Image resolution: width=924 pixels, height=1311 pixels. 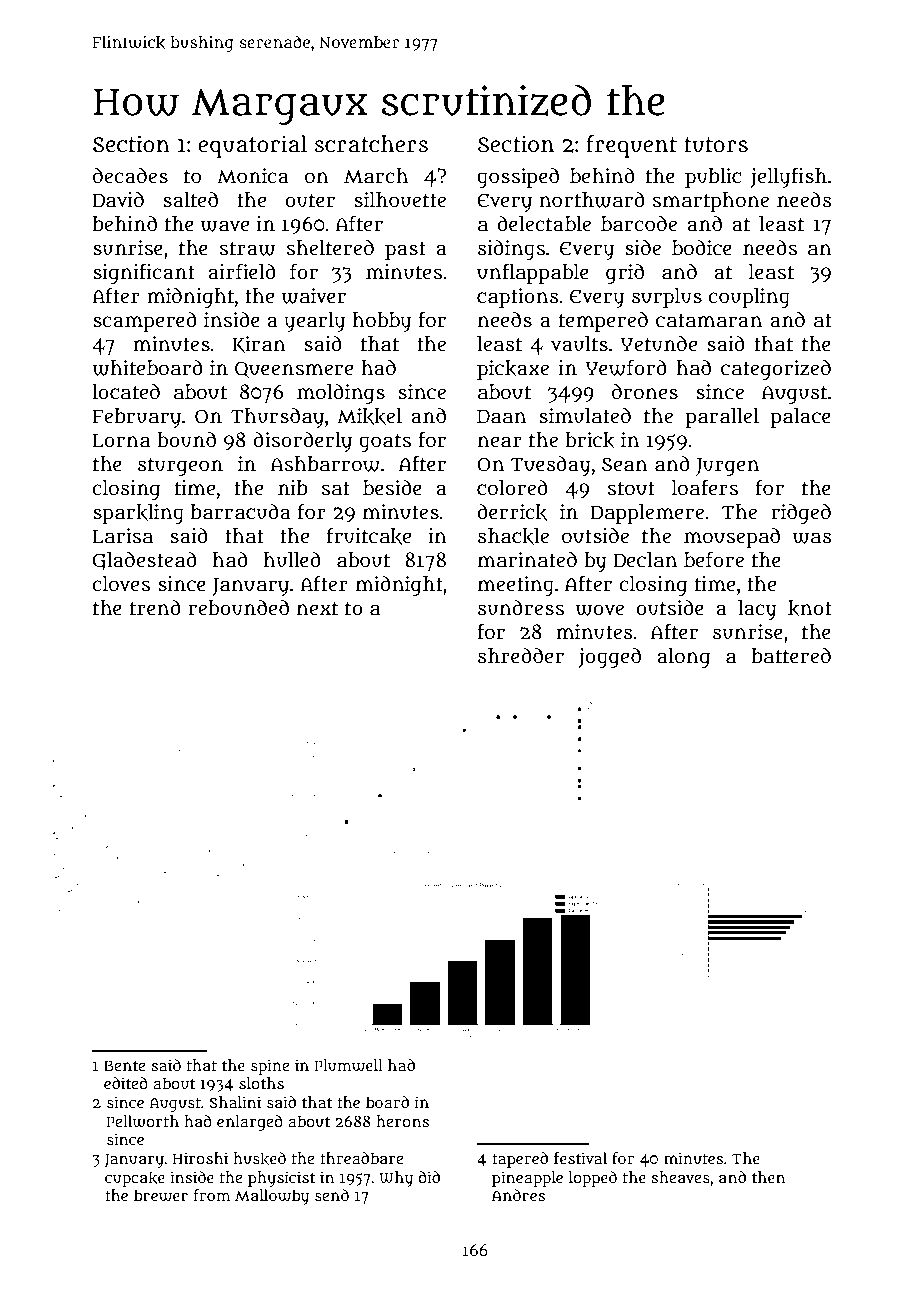 What do you see at coordinates (680, 1177) in the page?
I see `sheaves` at bounding box center [680, 1177].
